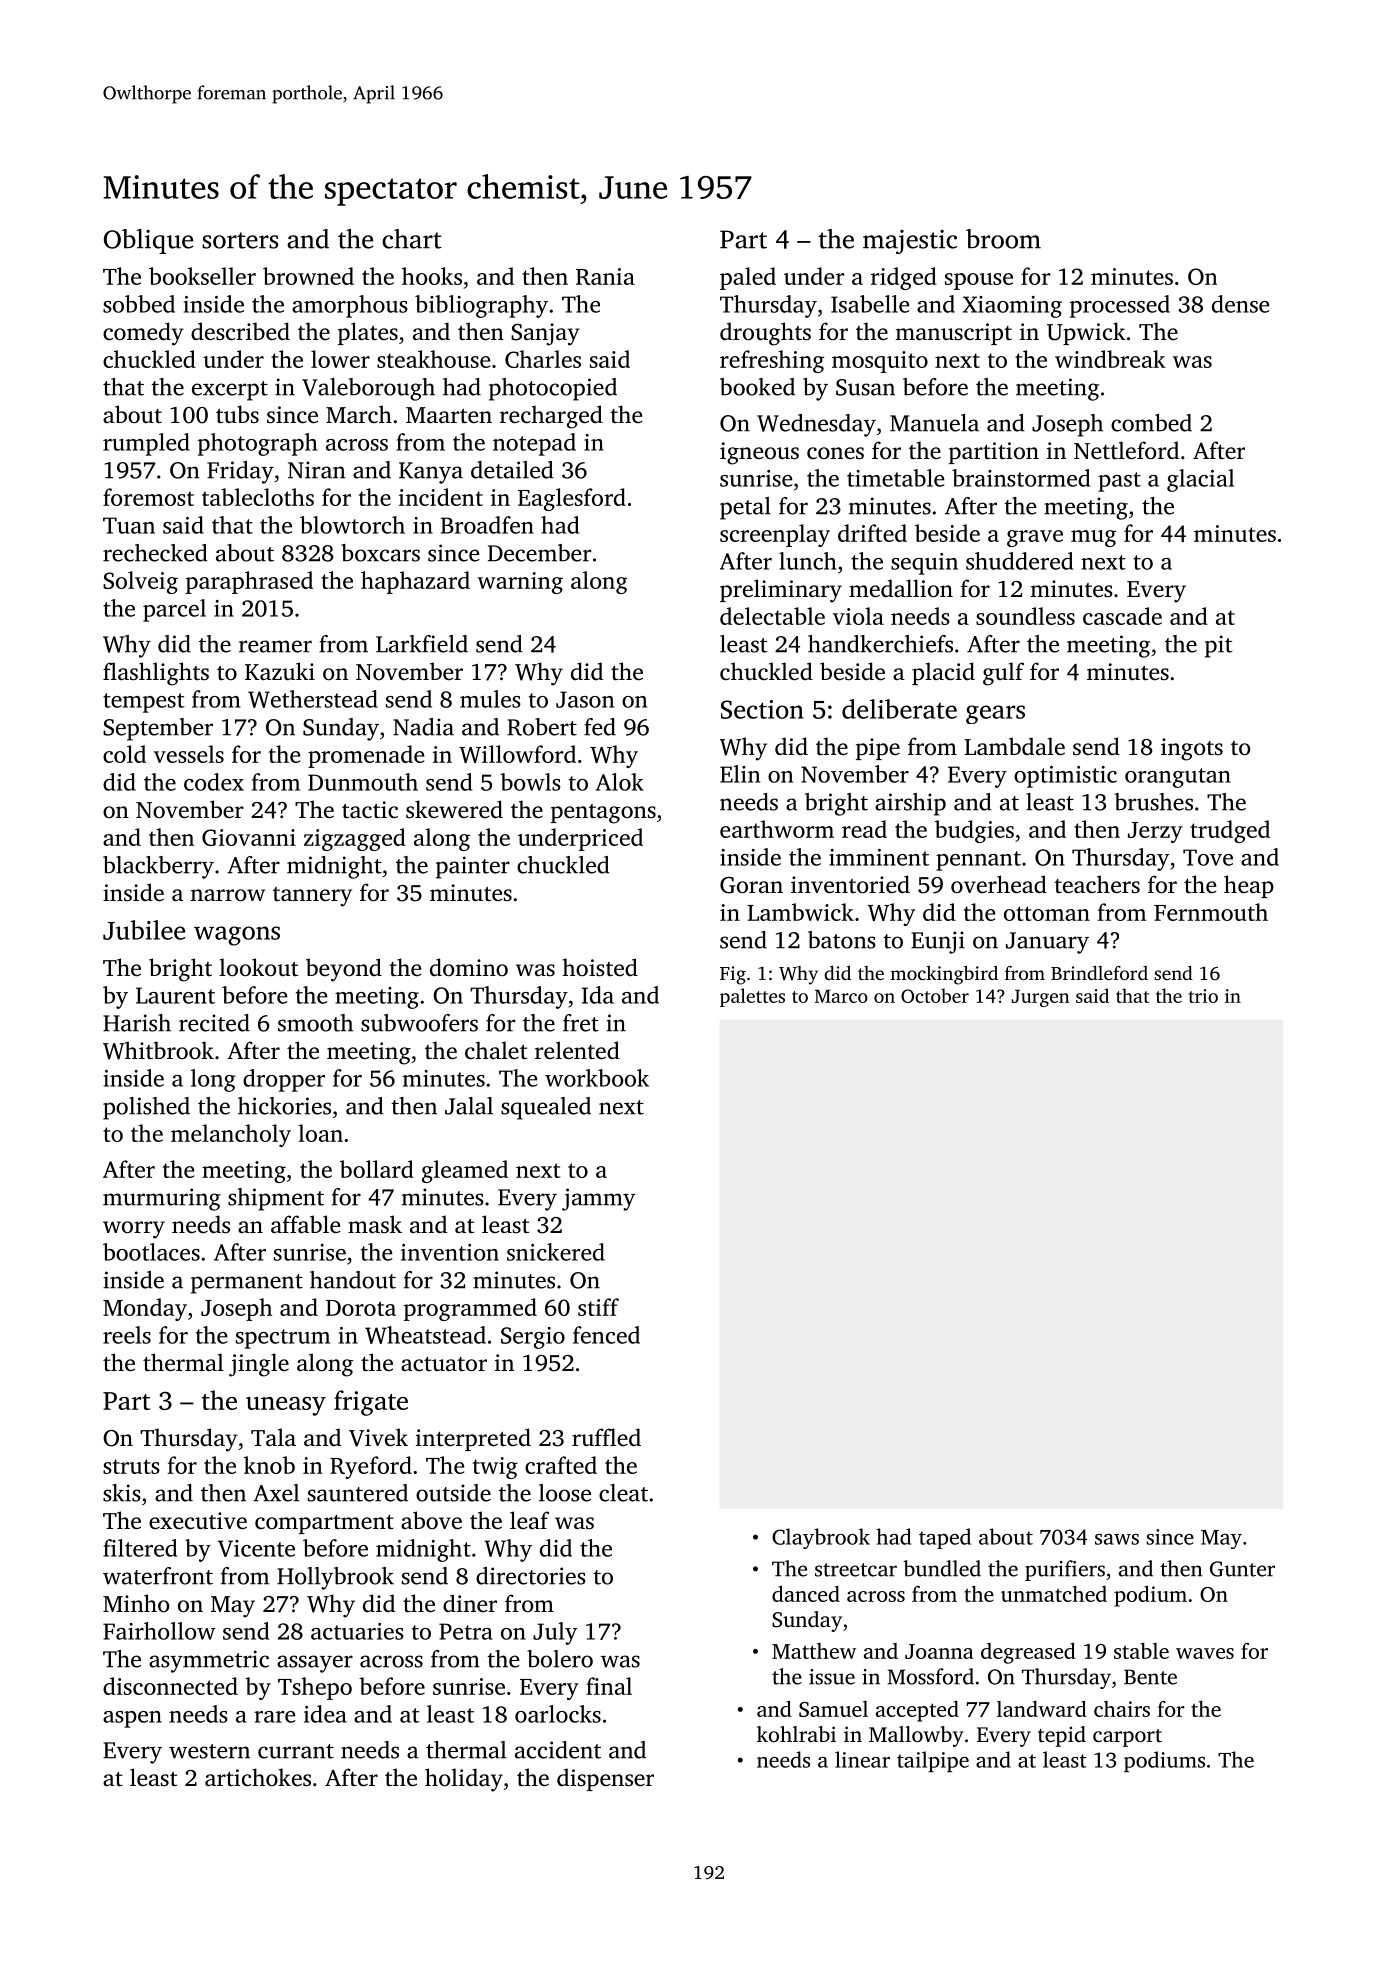 This screenshot has width=1386, height=1969. Describe the element at coordinates (821, 1538) in the screenshot. I see `Claybrook` at that location.
